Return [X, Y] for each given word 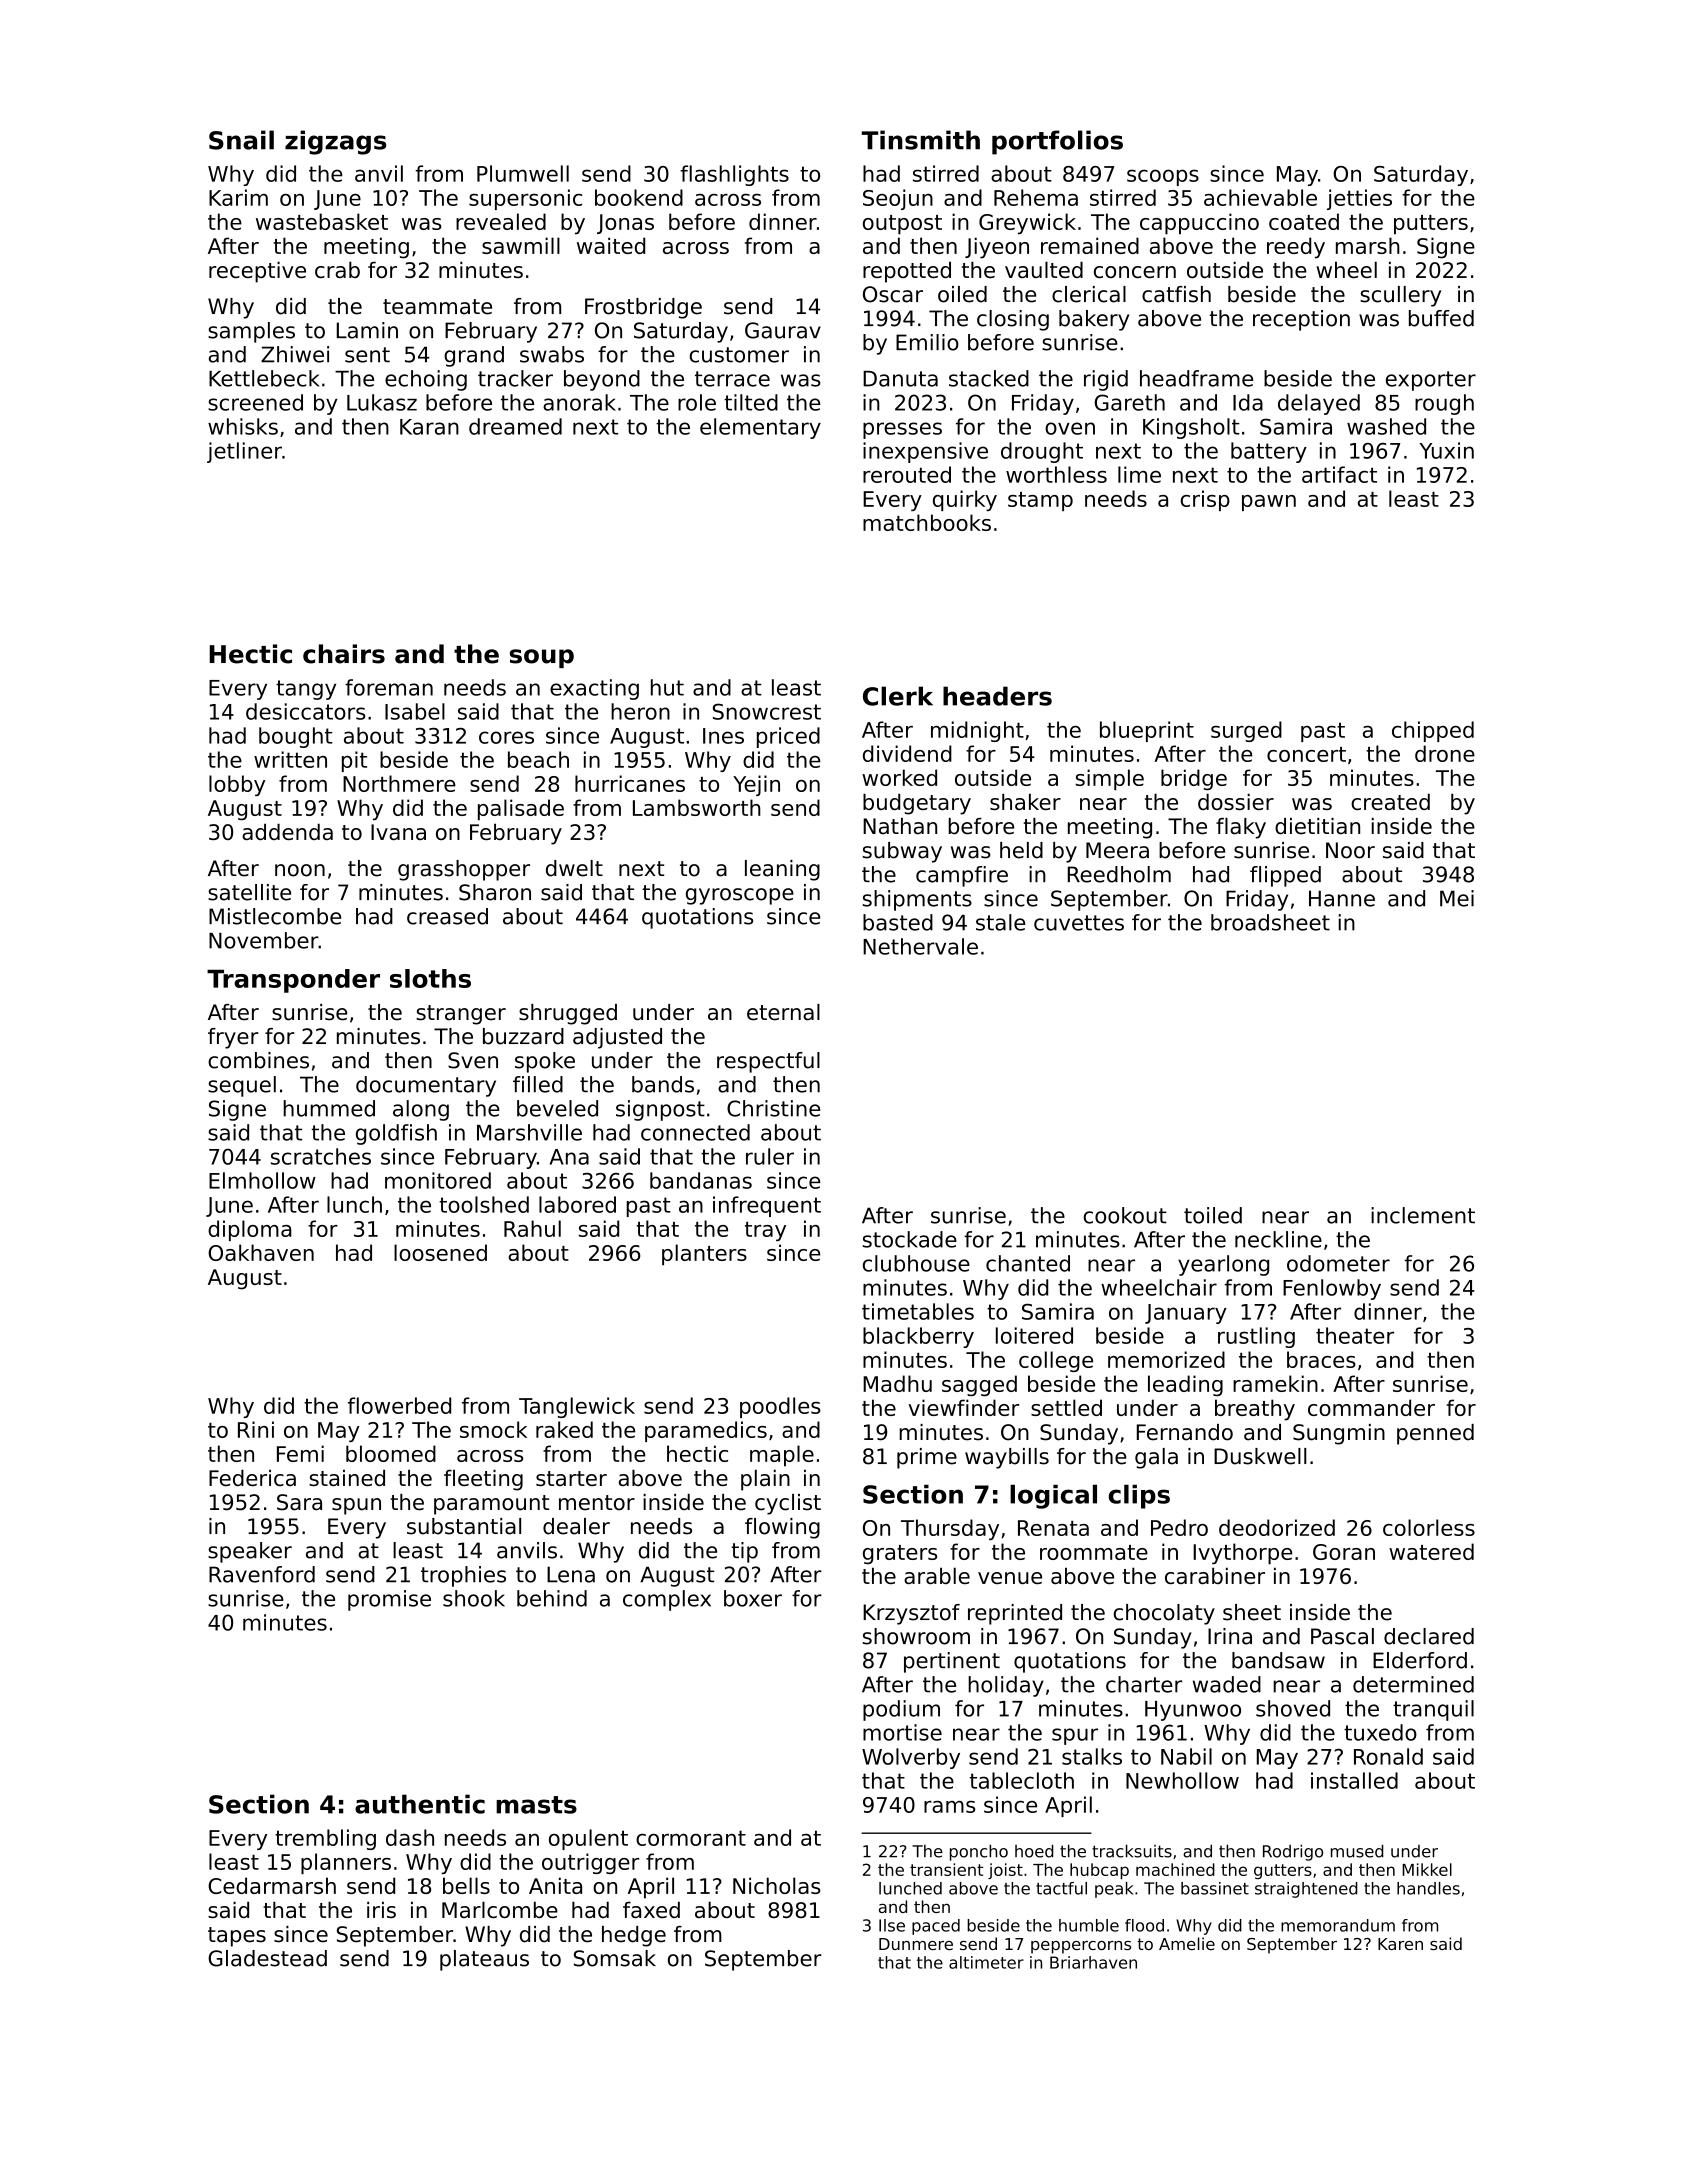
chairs [344, 654]
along [421, 1110]
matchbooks [927, 522]
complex [667, 1600]
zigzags [335, 142]
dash [410, 1837]
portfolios [1057, 142]
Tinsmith [920, 140]
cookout [1125, 1215]
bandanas [701, 1180]
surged [1246, 731]
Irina [1230, 1636]
